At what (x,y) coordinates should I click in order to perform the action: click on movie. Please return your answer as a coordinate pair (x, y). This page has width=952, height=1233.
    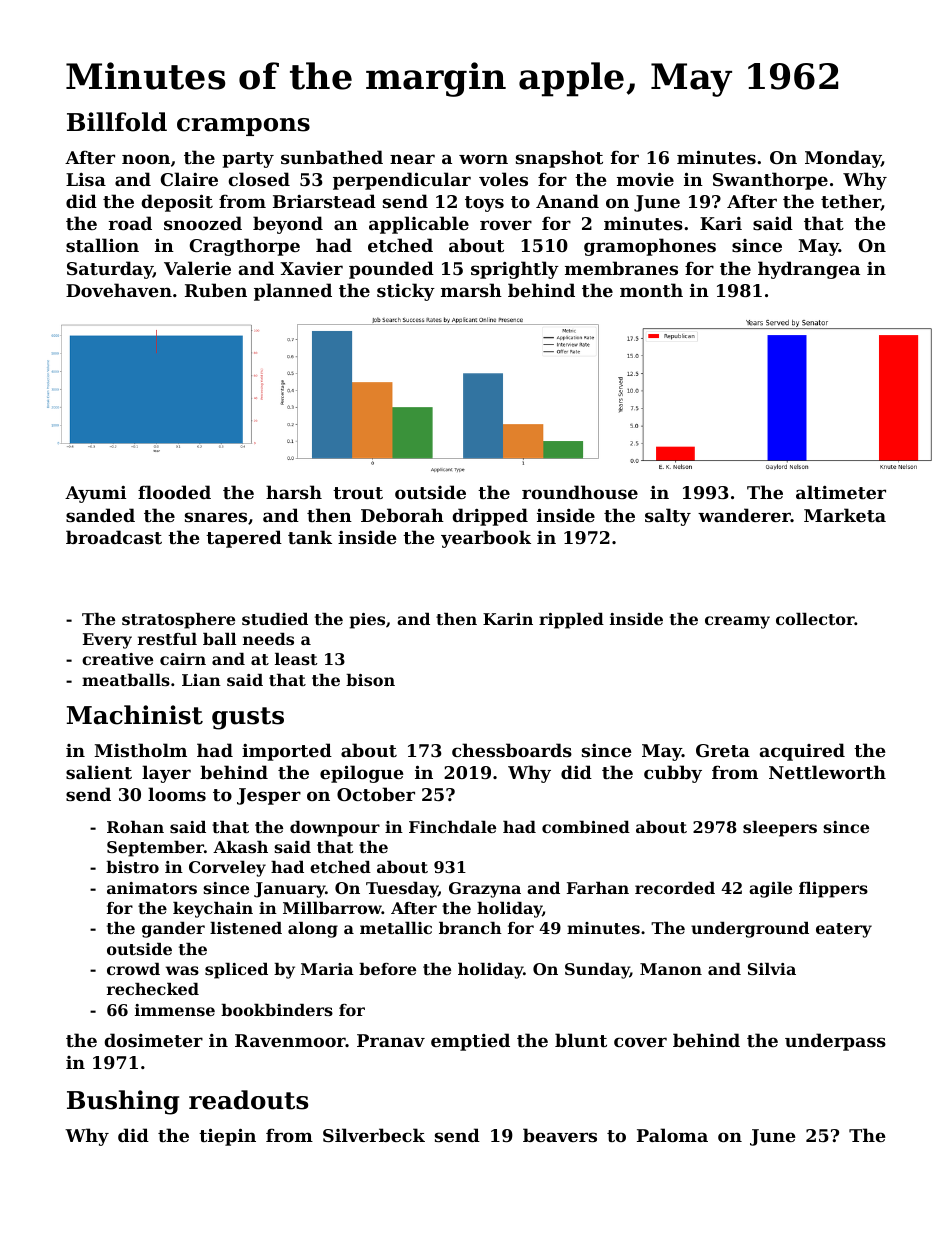
    Looking at the image, I should click on (645, 179).
